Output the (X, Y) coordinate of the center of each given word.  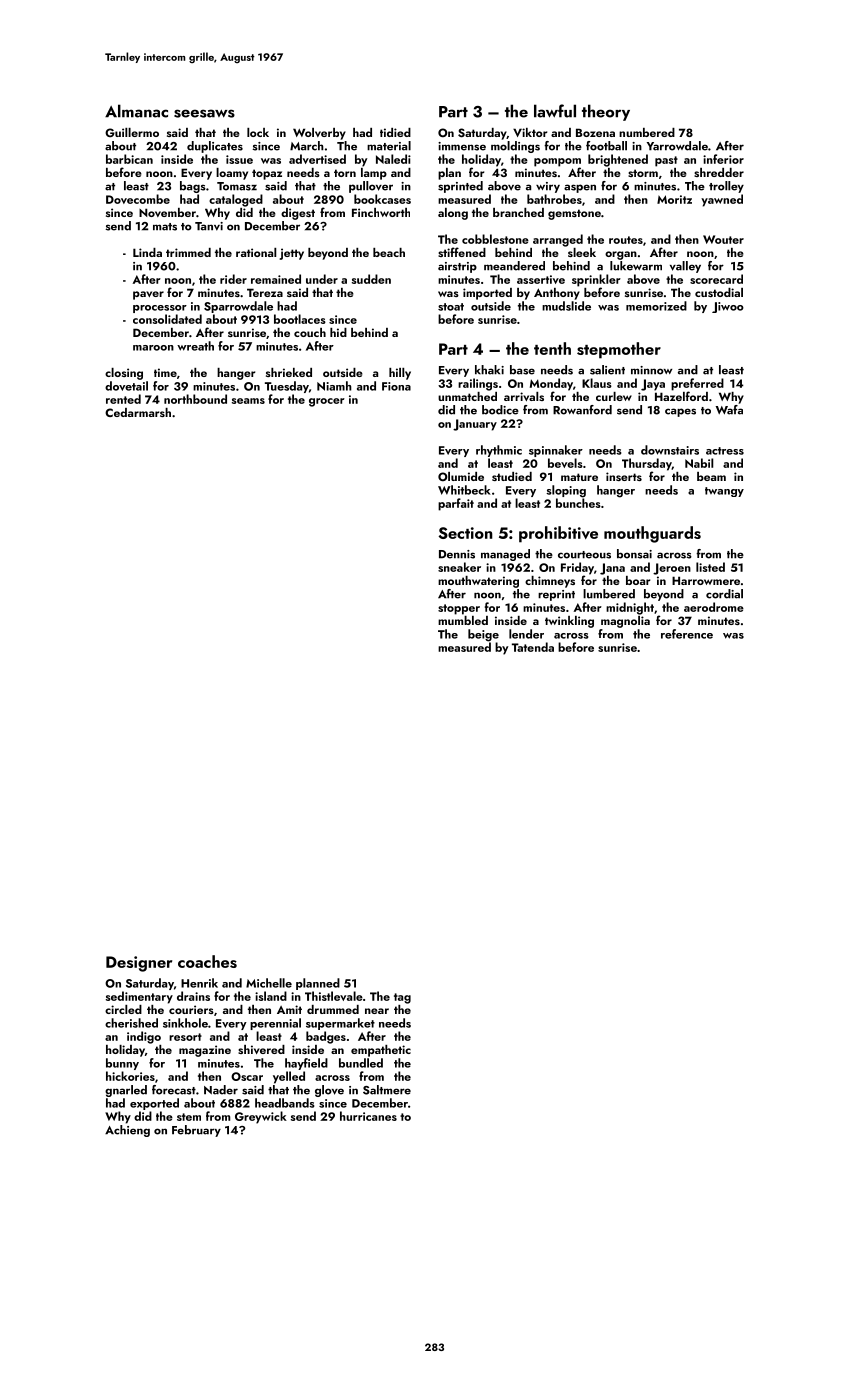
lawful (555, 111)
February (196, 1131)
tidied (395, 132)
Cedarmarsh (138, 412)
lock (258, 132)
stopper (459, 609)
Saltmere (387, 1090)
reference (687, 634)
